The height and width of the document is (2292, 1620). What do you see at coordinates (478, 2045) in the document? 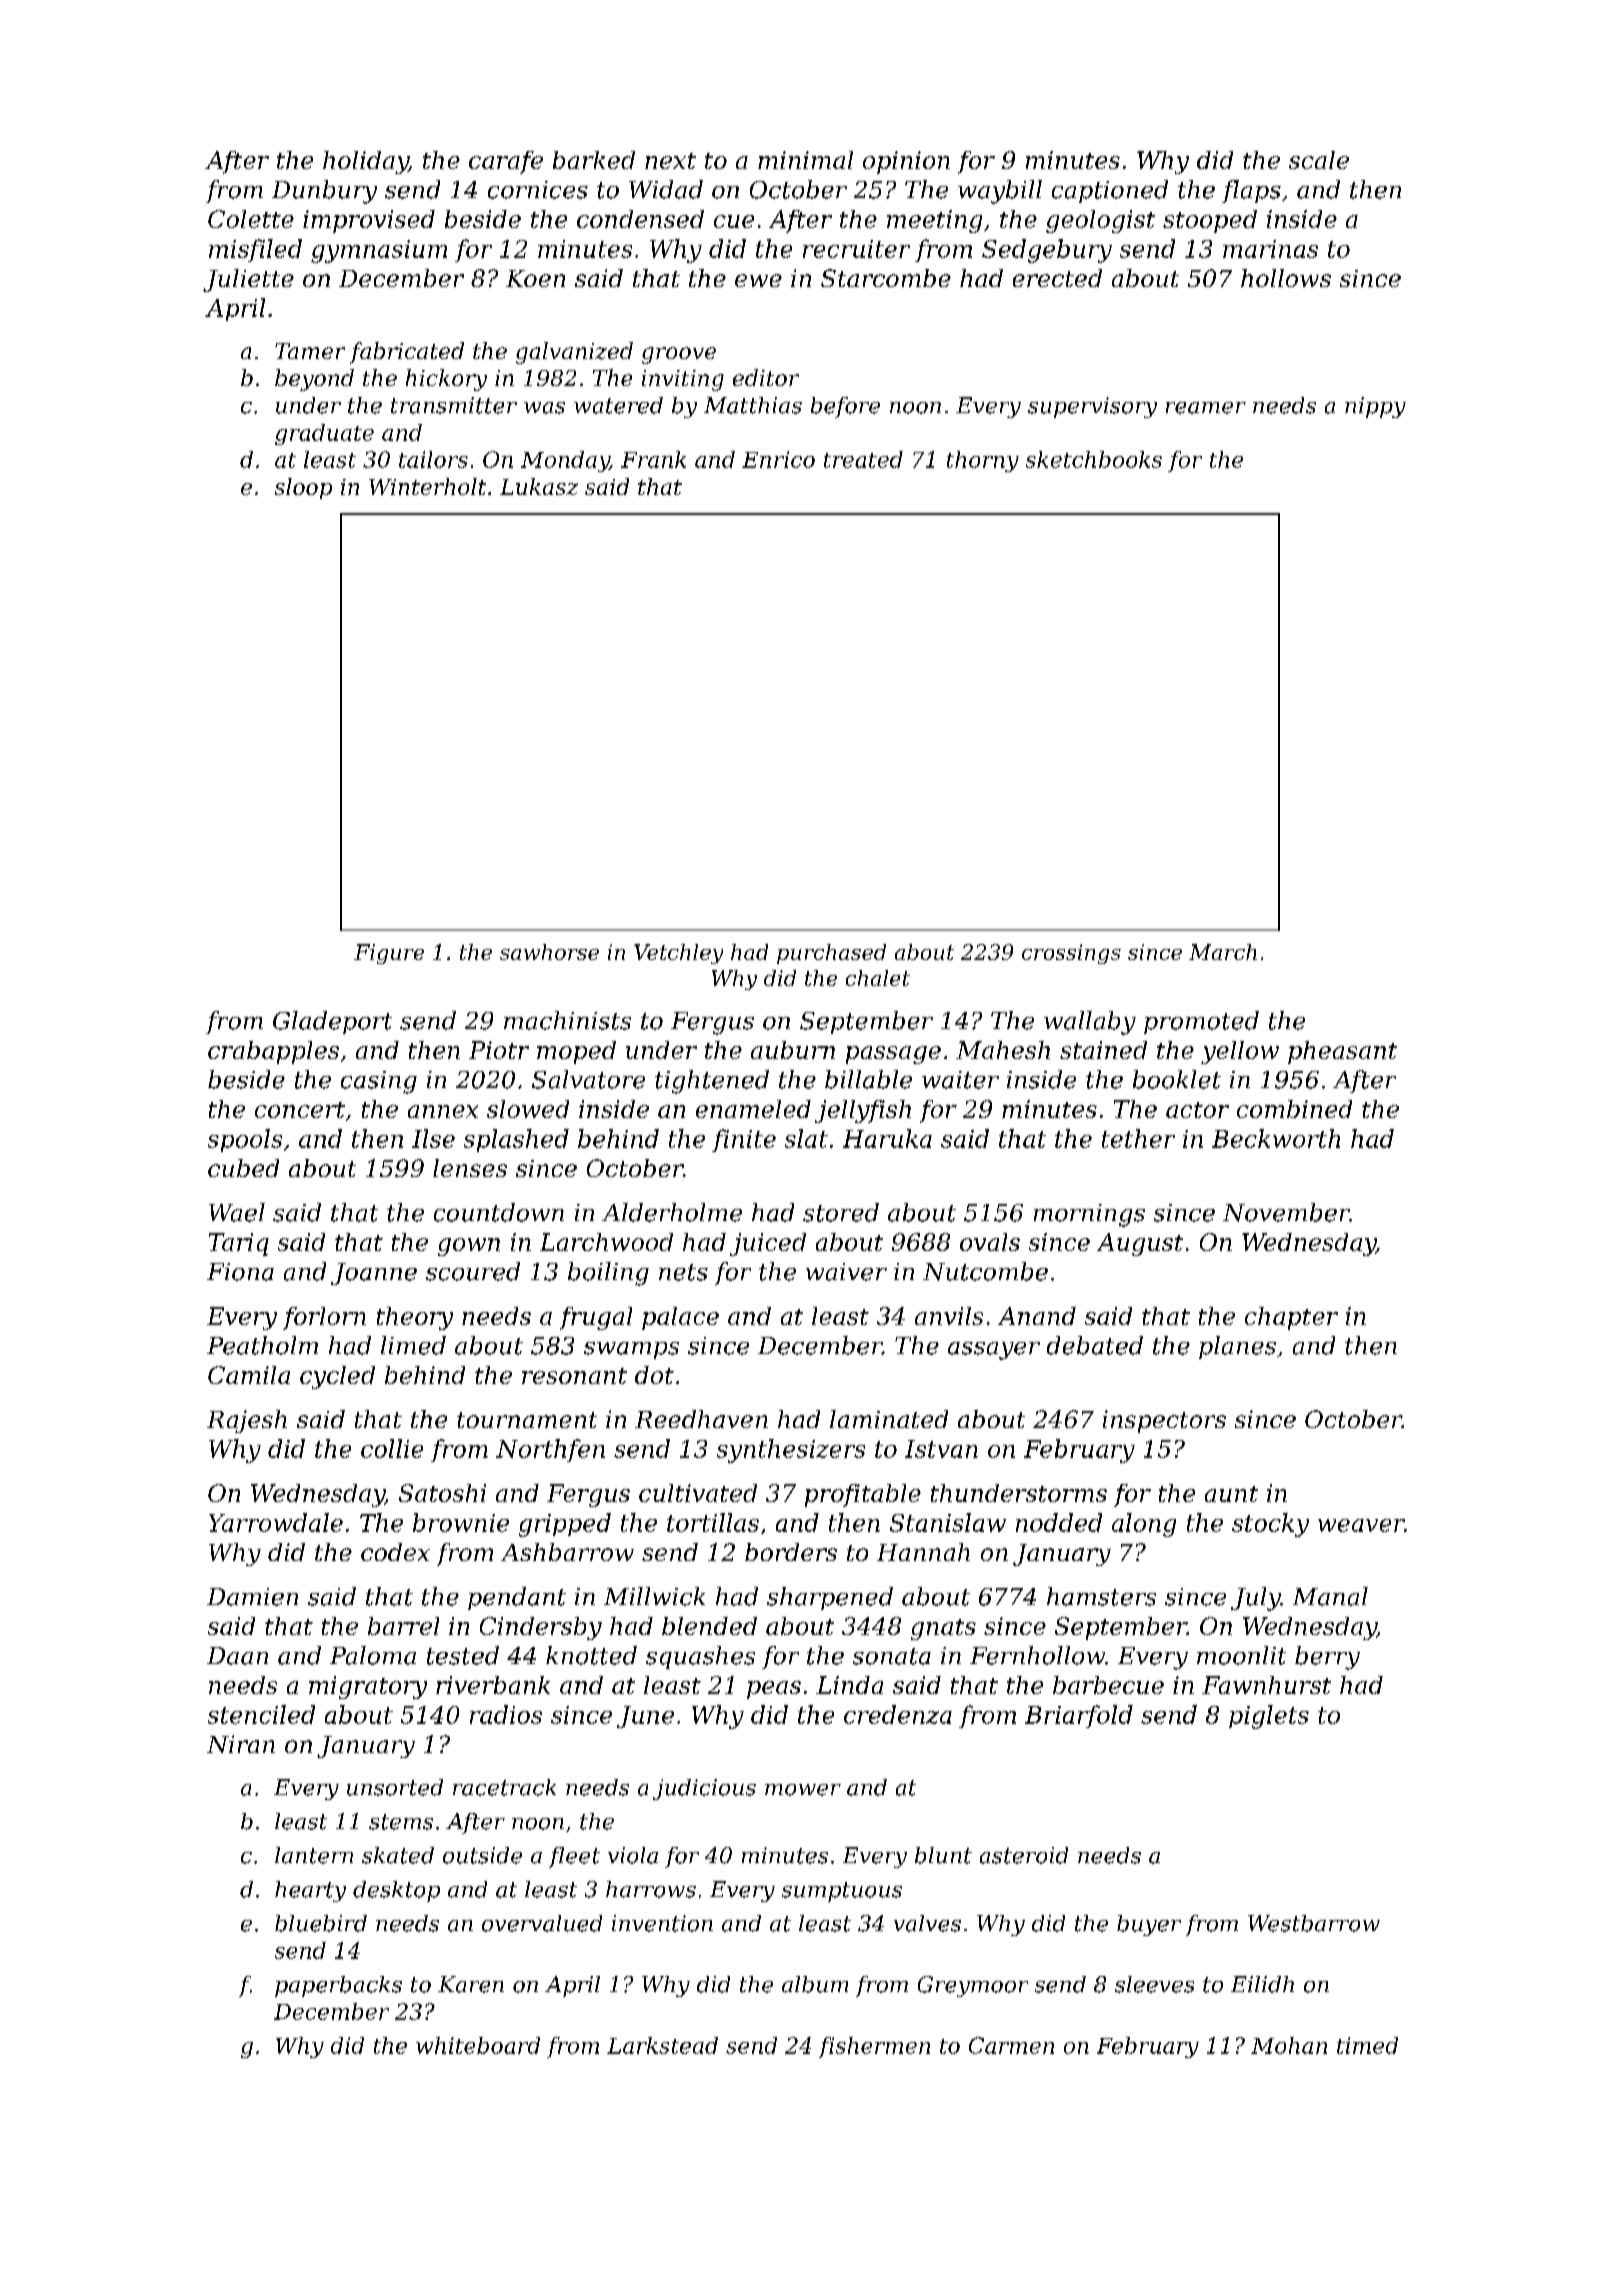
I see `whiteboard` at bounding box center [478, 2045].
